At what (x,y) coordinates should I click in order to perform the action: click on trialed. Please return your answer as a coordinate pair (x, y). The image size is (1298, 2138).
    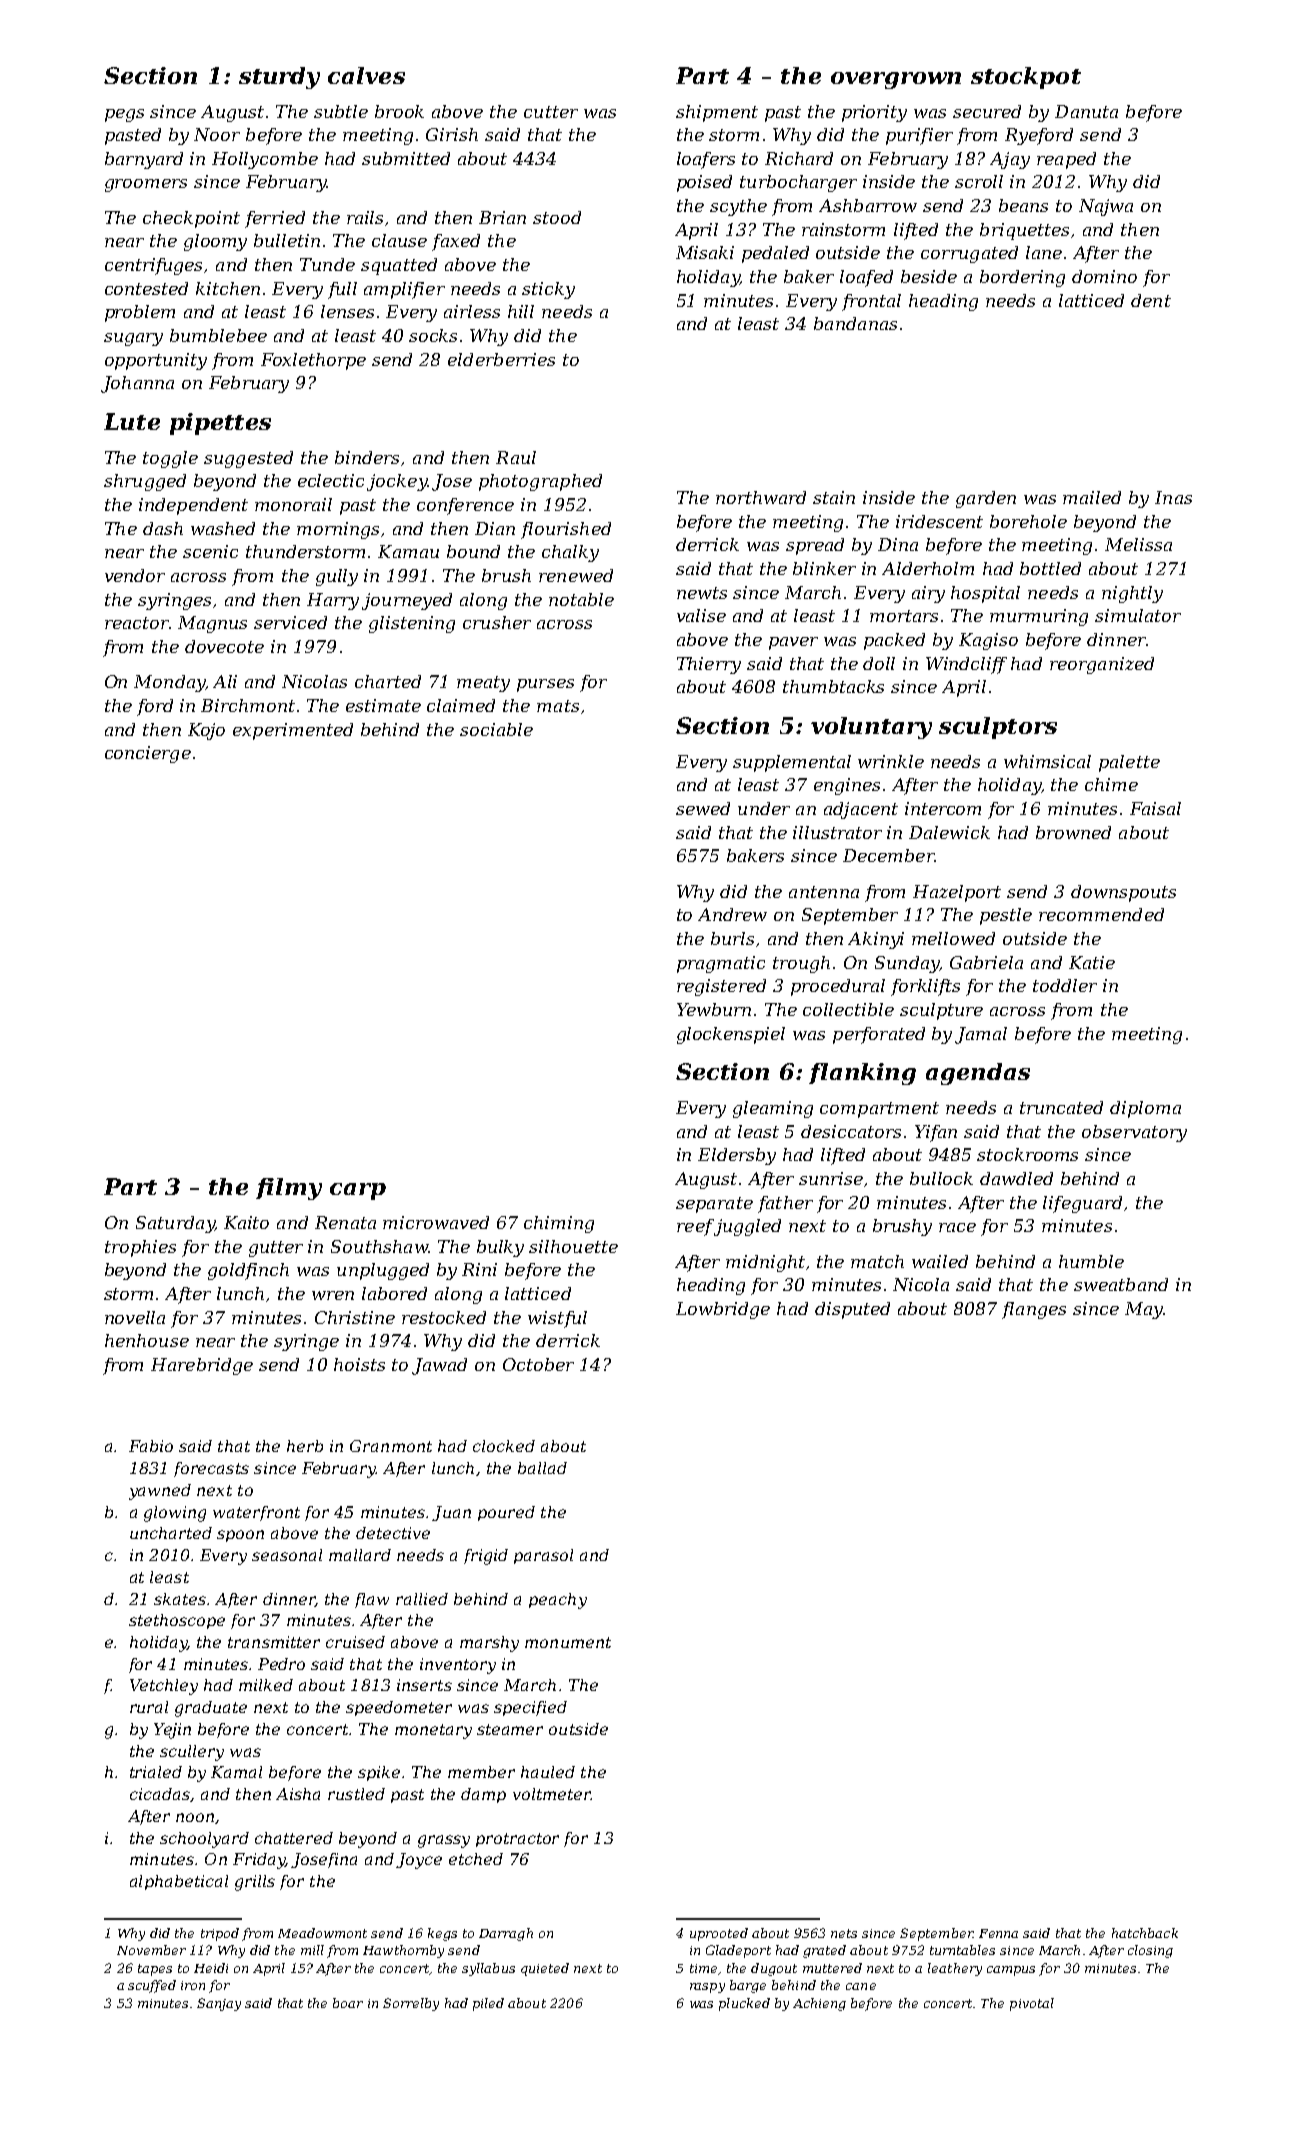
    Looking at the image, I should click on (156, 1772).
